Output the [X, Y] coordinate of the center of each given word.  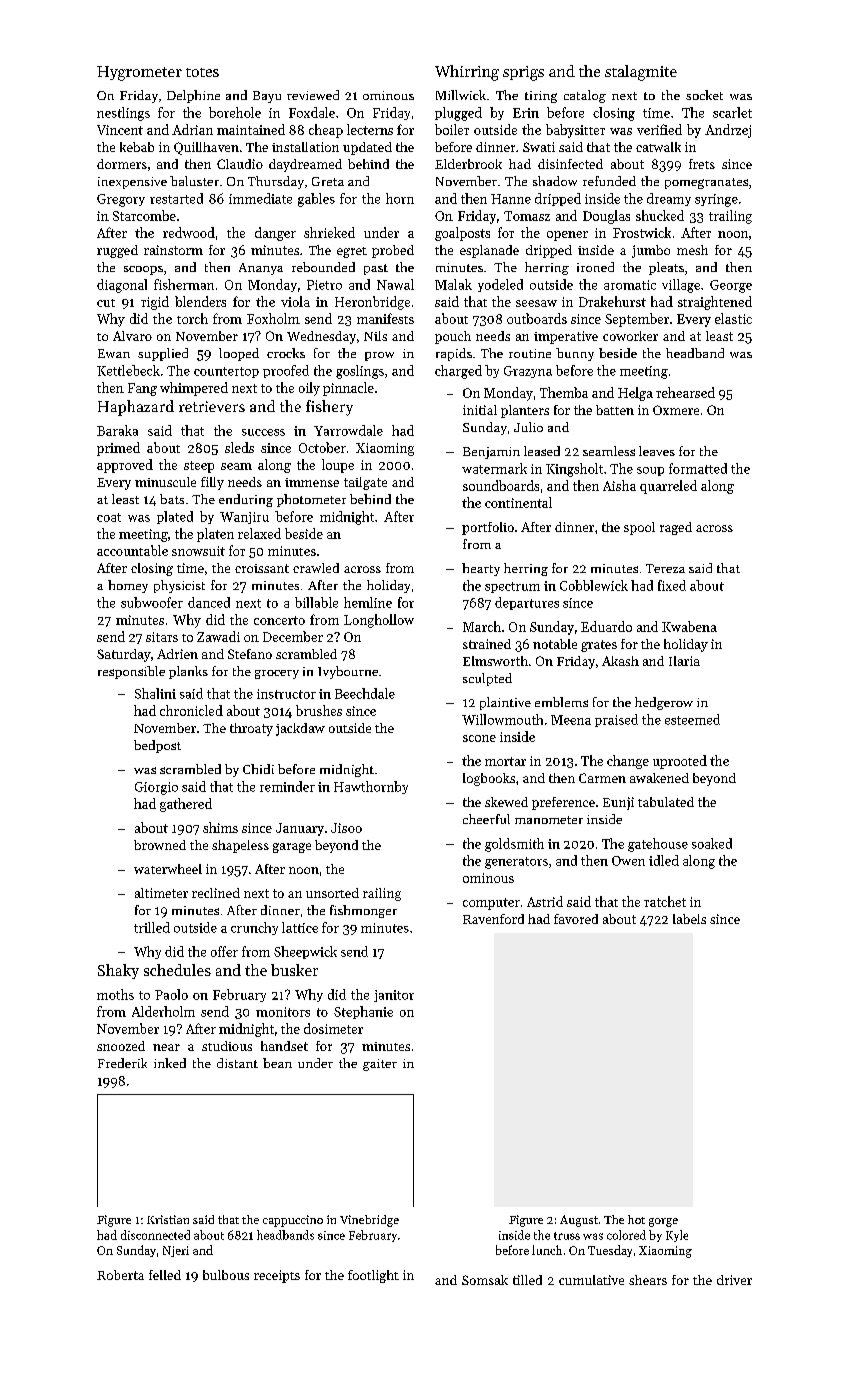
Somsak [485, 1280]
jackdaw [300, 729]
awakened [659, 778]
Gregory [121, 200]
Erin [526, 113]
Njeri [176, 1251]
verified [659, 129]
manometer [549, 820]
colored [626, 1235]
